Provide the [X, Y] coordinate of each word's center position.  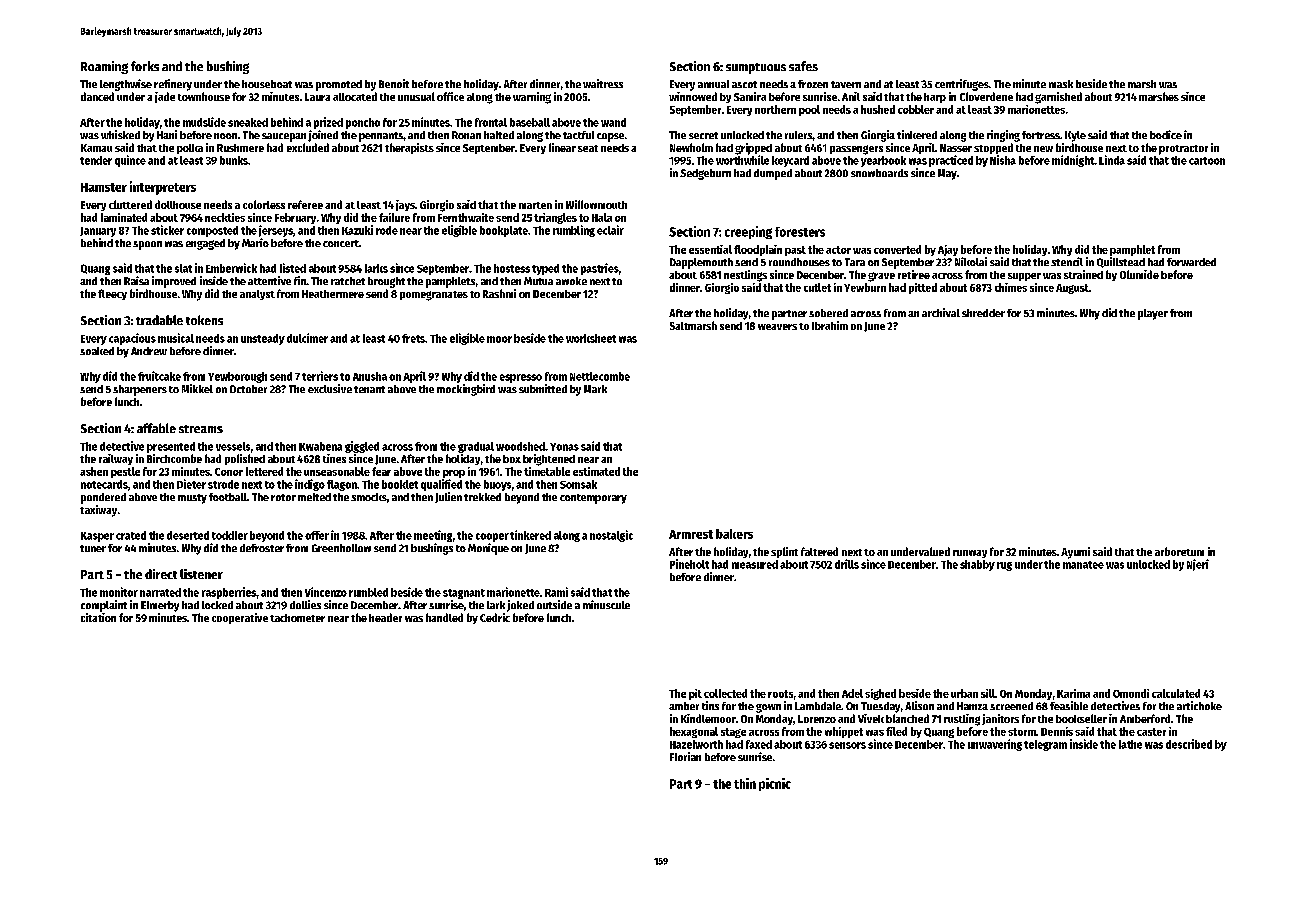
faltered [819, 551]
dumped [773, 174]
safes [803, 66]
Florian [685, 756]
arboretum [1179, 551]
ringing [1003, 136]
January [98, 232]
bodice [1166, 134]
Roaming [104, 67]
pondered [103, 498]
